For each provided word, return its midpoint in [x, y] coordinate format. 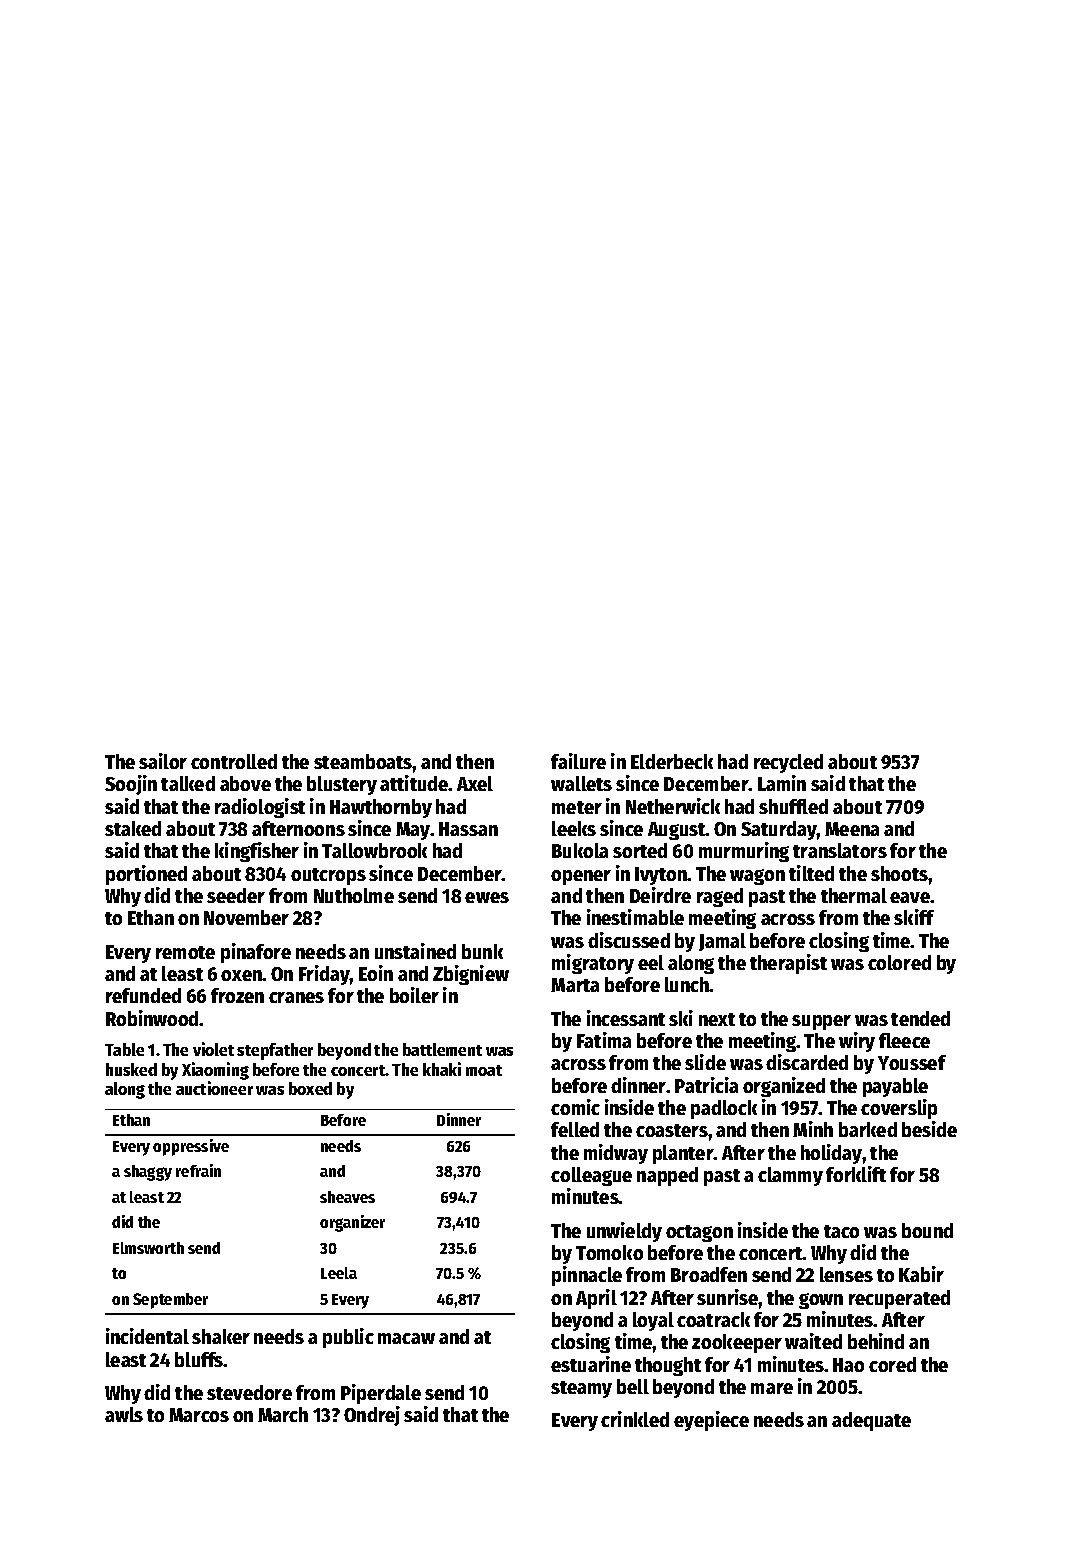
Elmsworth [148, 1248]
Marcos [199, 1415]
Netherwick [673, 806]
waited [813, 1341]
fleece [904, 1040]
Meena [852, 829]
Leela [339, 1273]
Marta [575, 985]
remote [185, 952]
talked [188, 783]
